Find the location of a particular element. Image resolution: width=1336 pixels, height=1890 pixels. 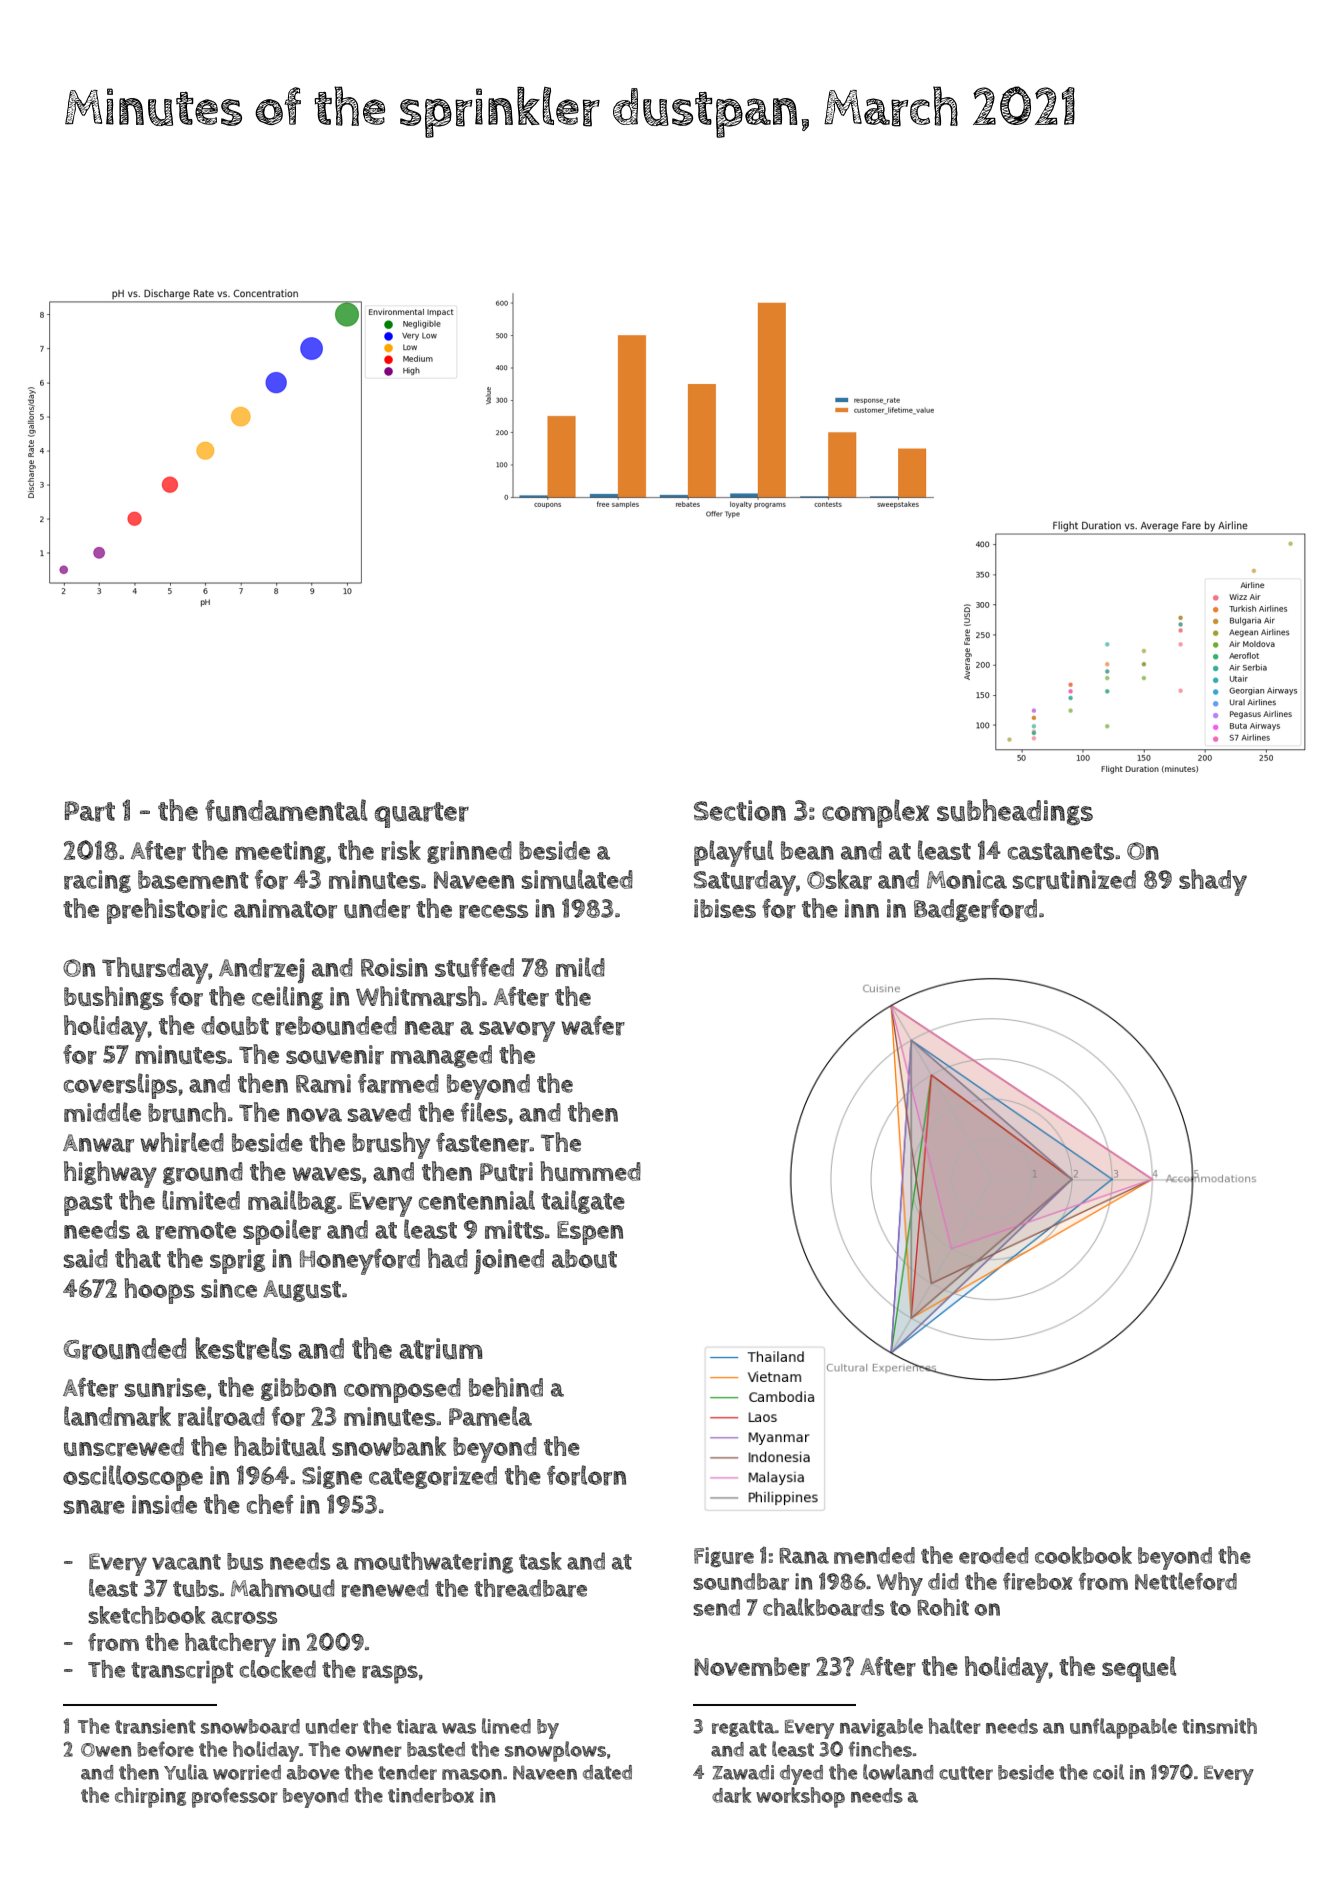

wafer is located at coordinates (593, 1026).
